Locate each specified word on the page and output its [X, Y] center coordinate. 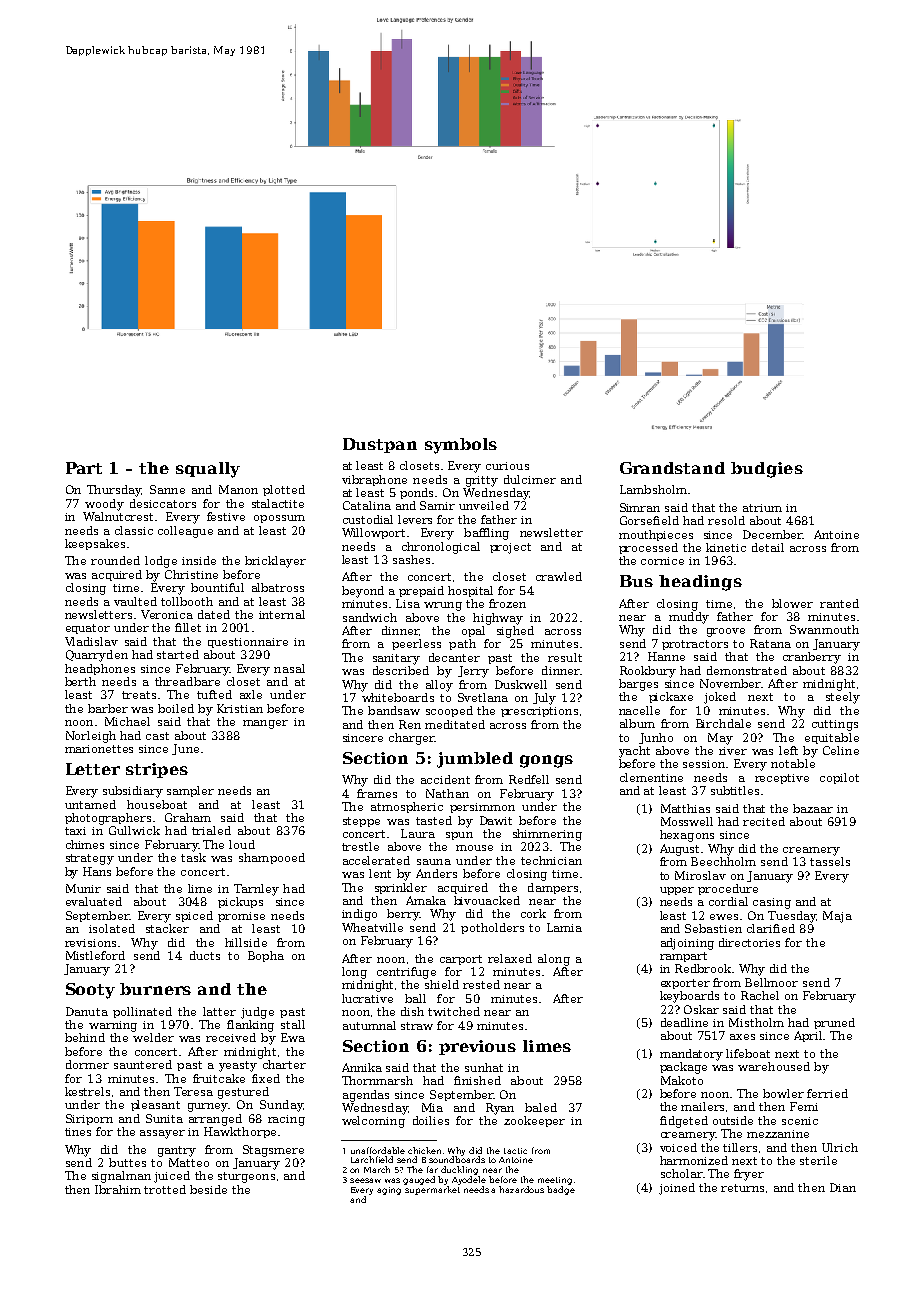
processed [648, 548]
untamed [90, 804]
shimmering [547, 835]
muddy [689, 618]
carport [461, 960]
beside [208, 1189]
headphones [100, 669]
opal [473, 631]
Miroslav [700, 875]
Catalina [367, 505]
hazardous [521, 1189]
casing [772, 903]
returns [742, 1188]
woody [104, 505]
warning [113, 1026]
